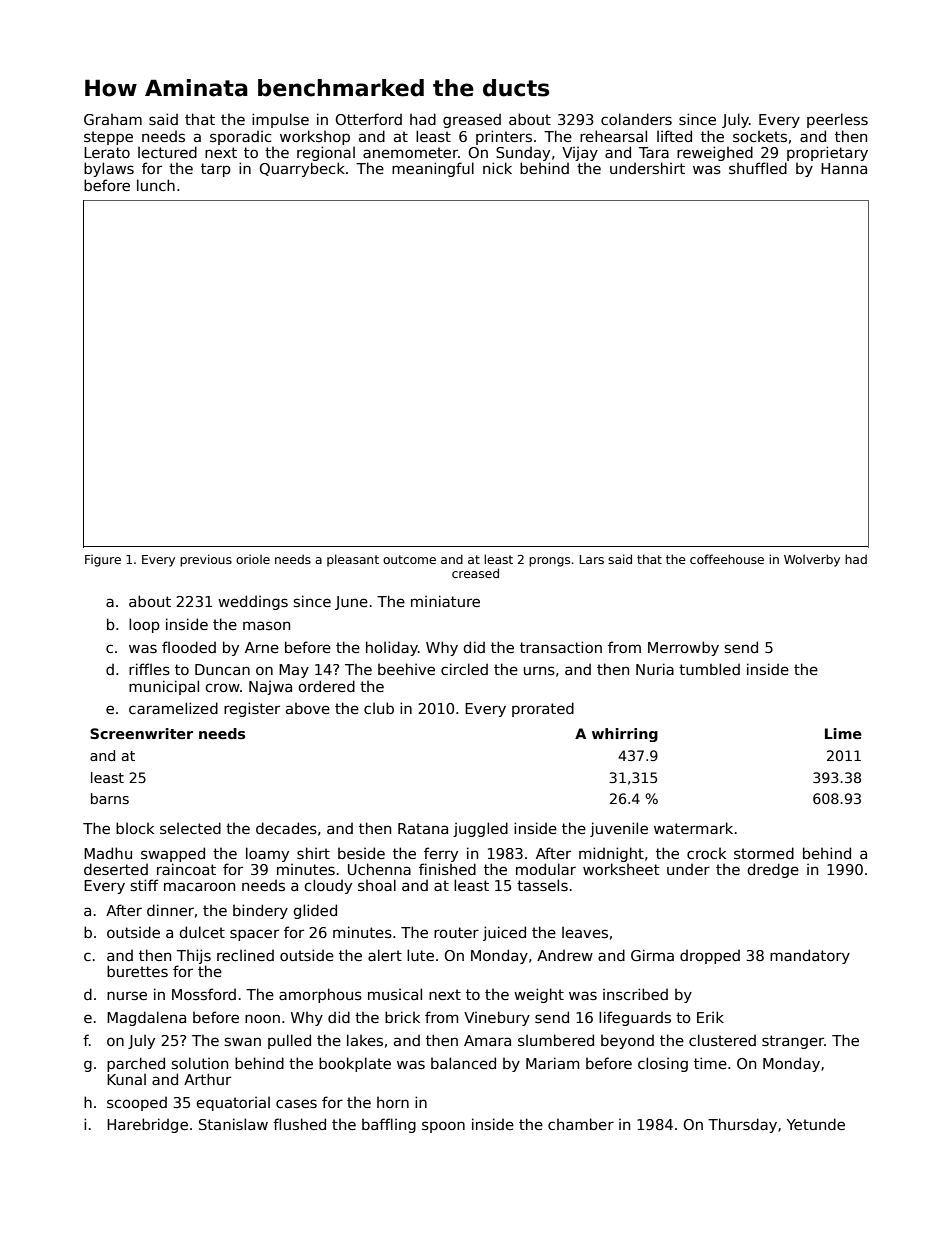 This page has height=1233, width=952. What do you see at coordinates (137, 971) in the page?
I see `burettes` at bounding box center [137, 971].
